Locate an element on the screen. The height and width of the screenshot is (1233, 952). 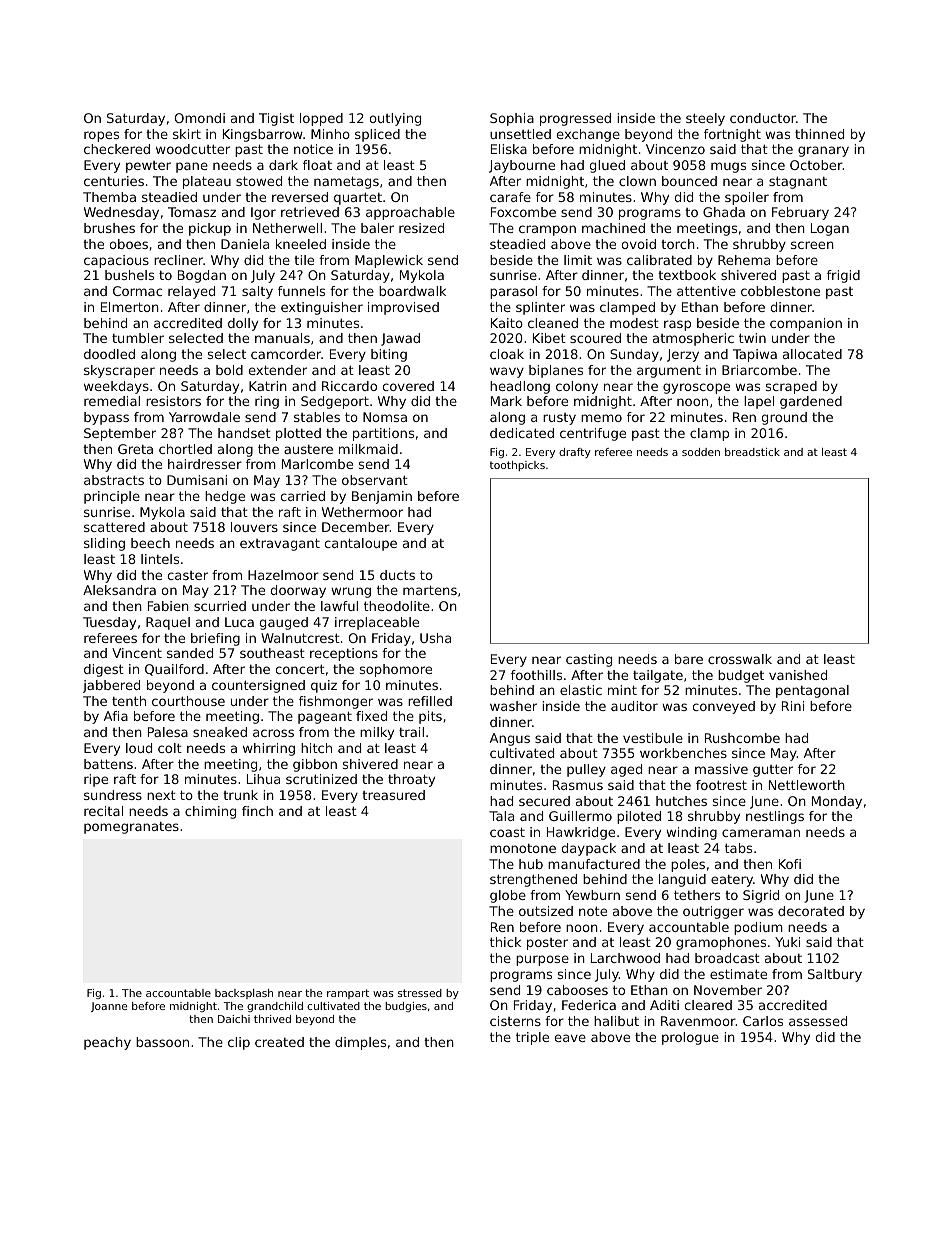
casting is located at coordinates (589, 660).
